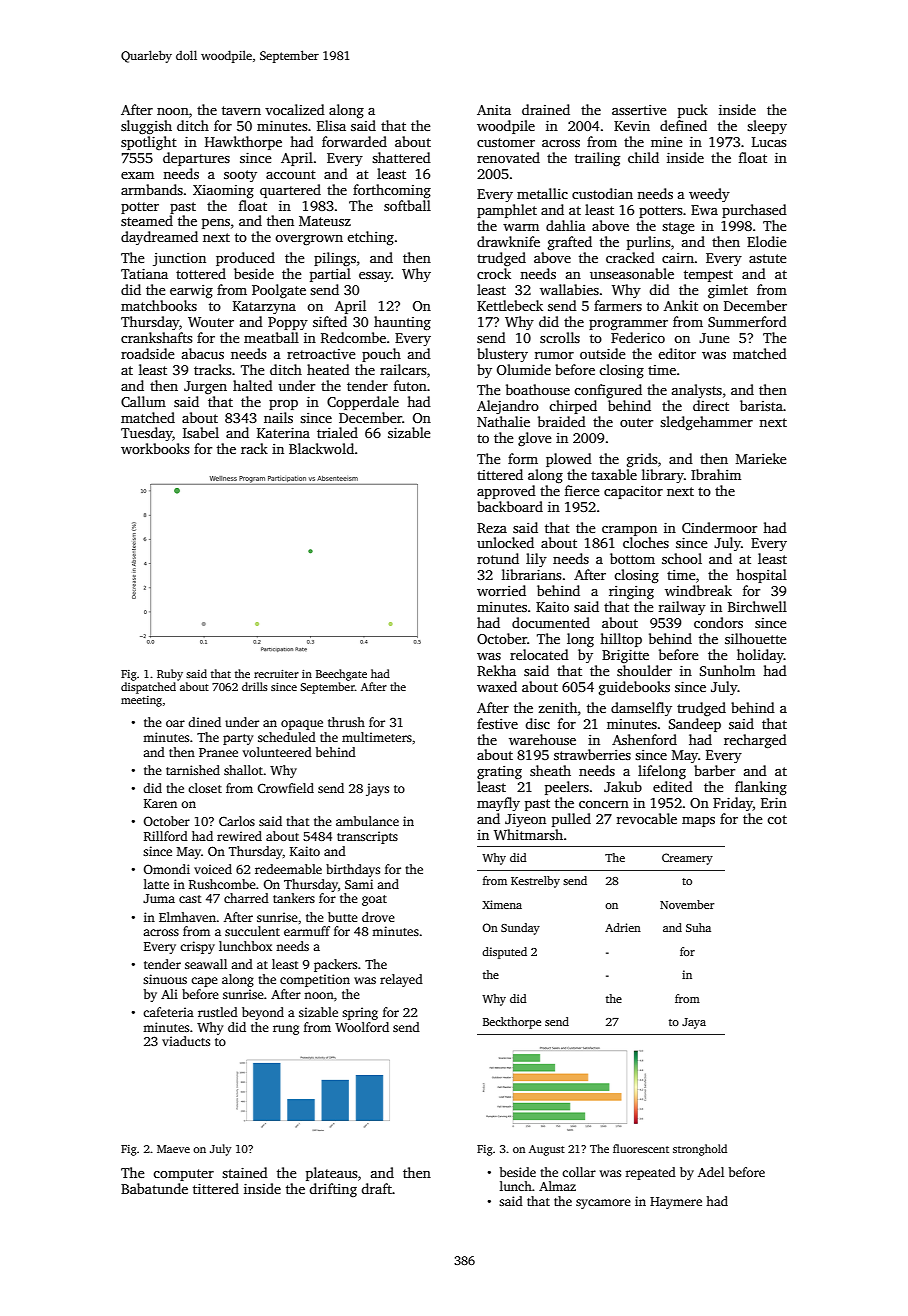 The width and height of the screenshot is (908, 1316). What do you see at coordinates (557, 1186) in the screenshot?
I see `Almaz` at bounding box center [557, 1186].
